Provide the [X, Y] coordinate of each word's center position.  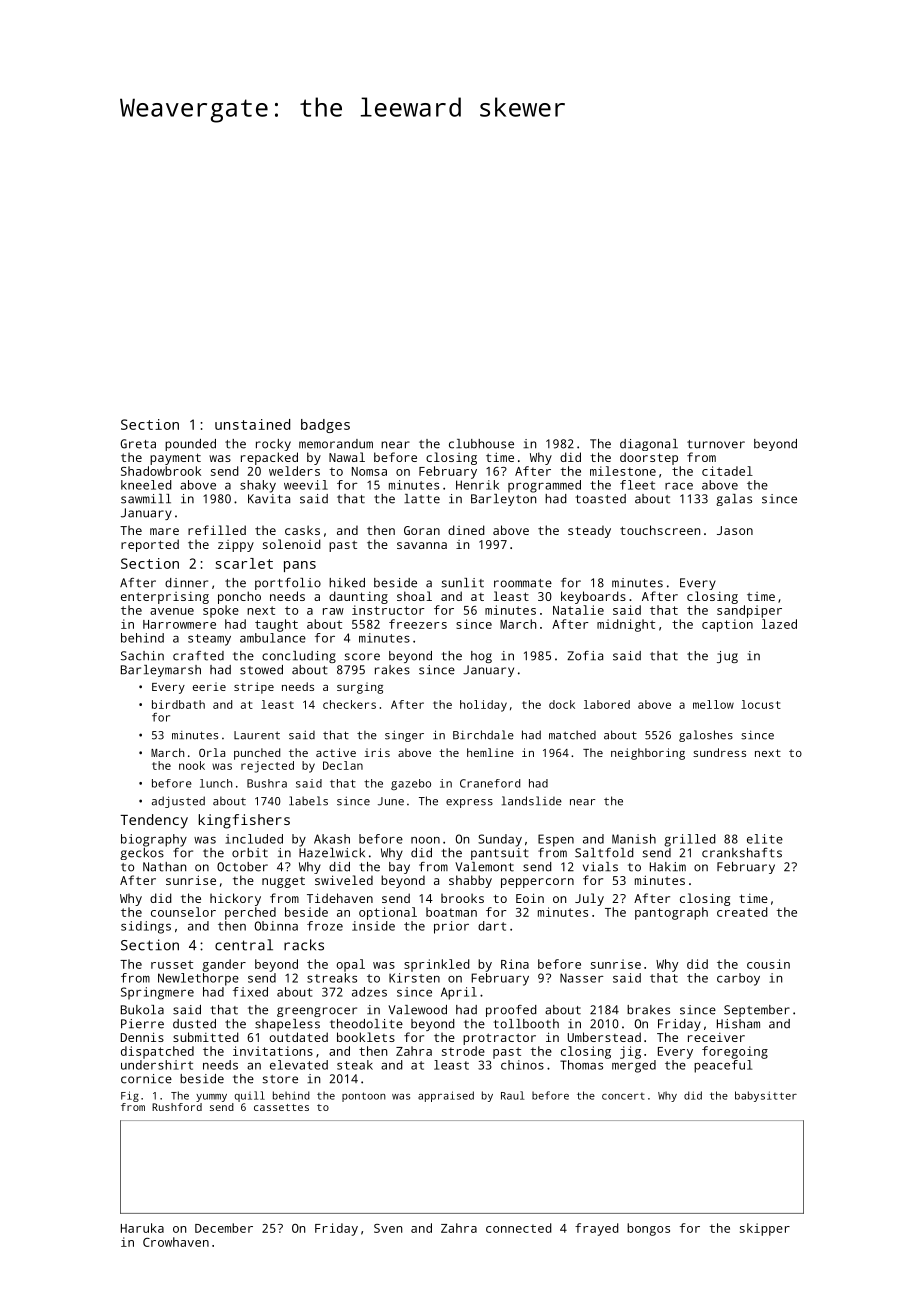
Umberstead [604, 1037]
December [224, 1228]
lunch [216, 783]
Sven [388, 1228]
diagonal [649, 445]
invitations [273, 1051]
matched [572, 735]
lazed [779, 624]
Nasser [582, 978]
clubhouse [481, 444]
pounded [190, 445]
